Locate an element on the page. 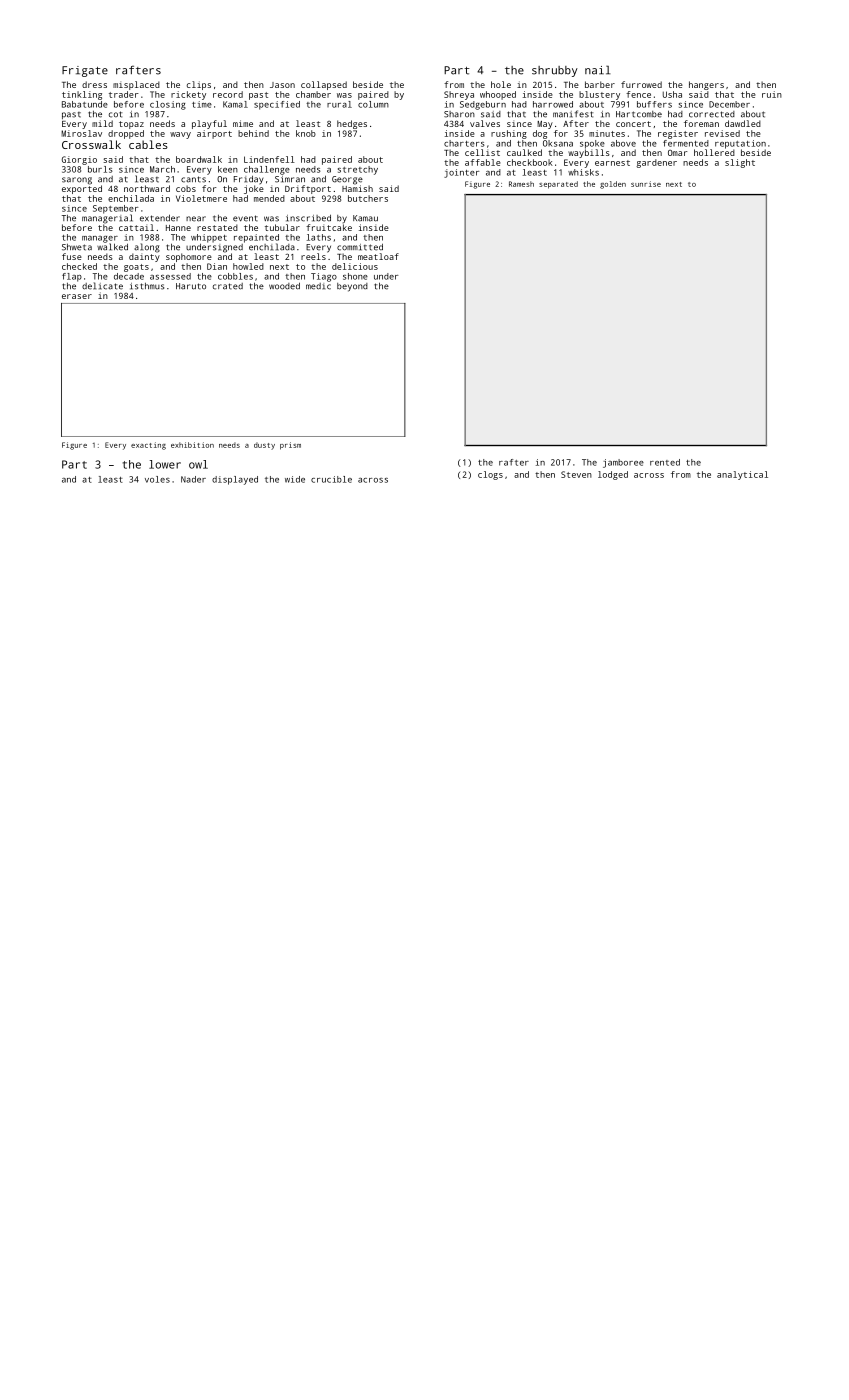 The width and height of the image is (849, 1400). prism is located at coordinates (290, 446).
